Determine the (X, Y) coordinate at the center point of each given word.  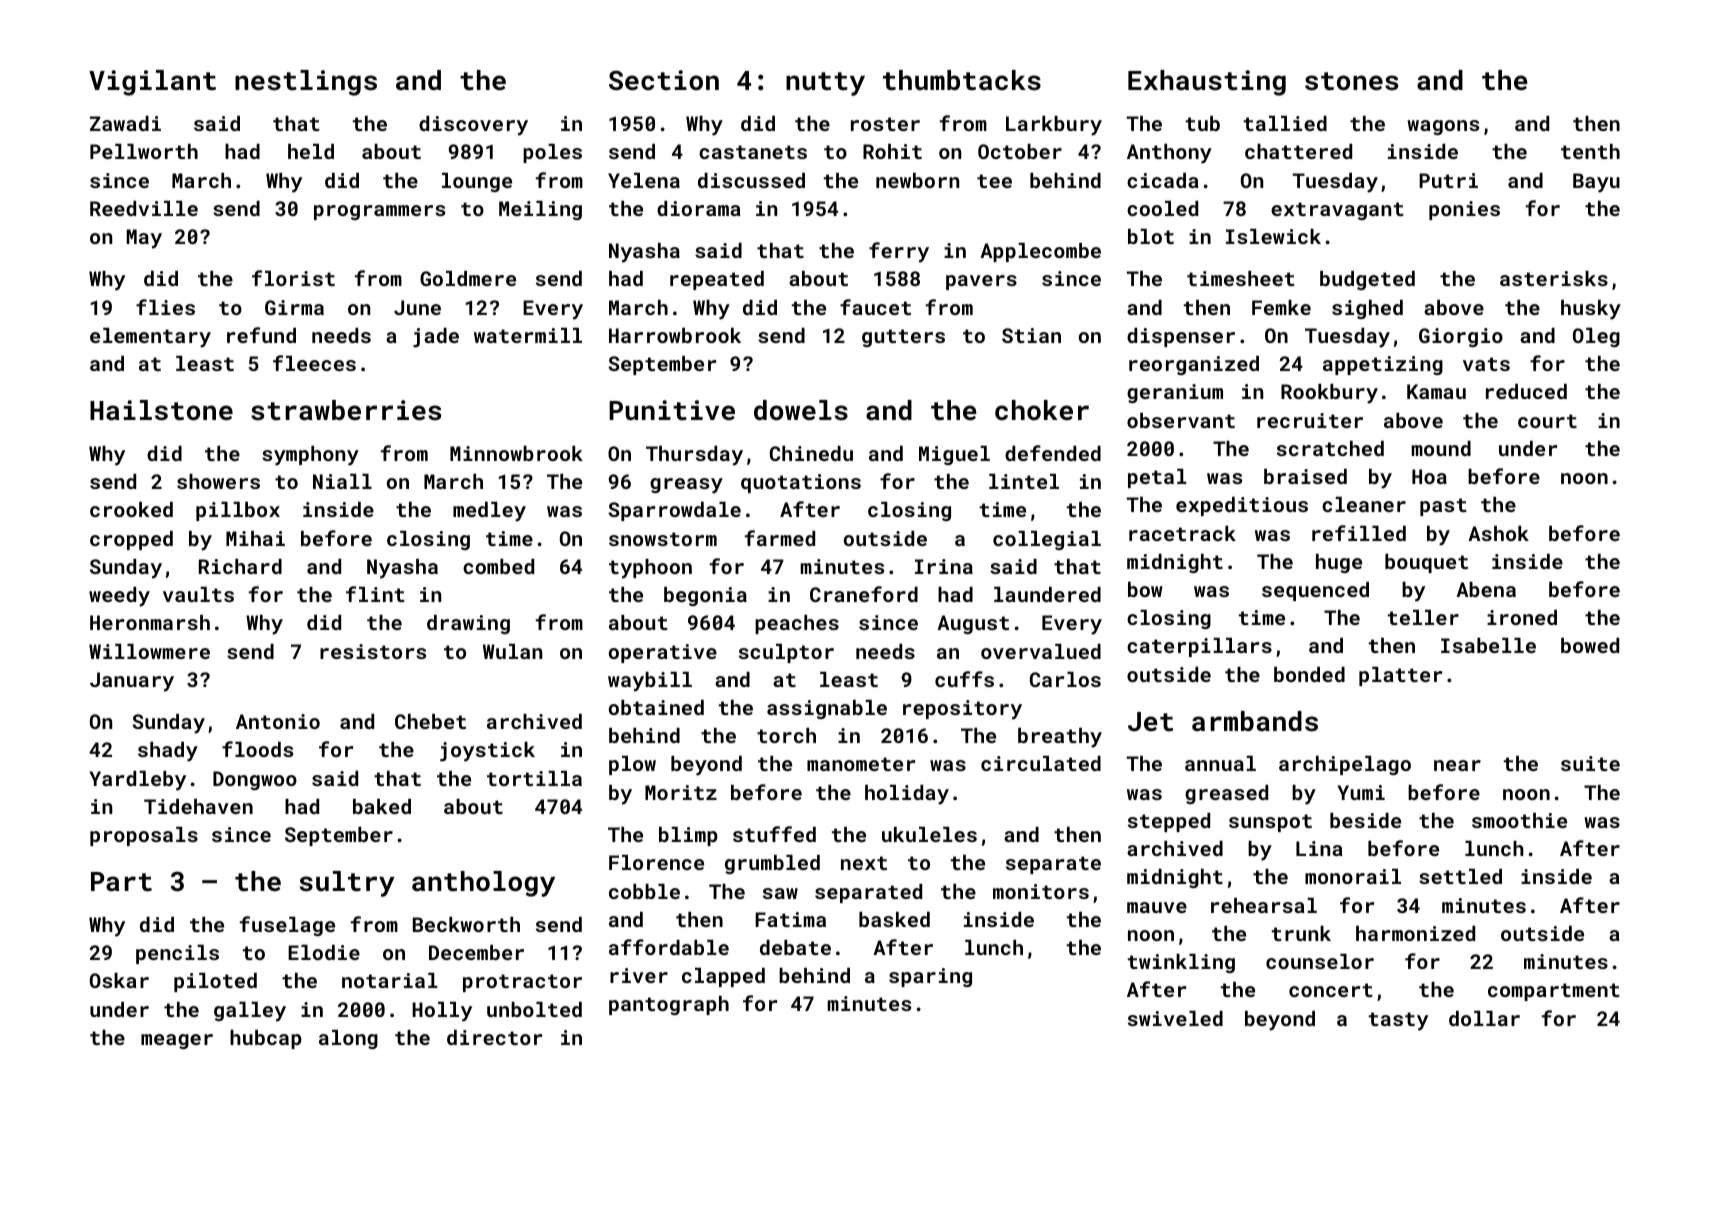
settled (1460, 876)
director (494, 1037)
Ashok (1498, 533)
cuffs (964, 679)
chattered (1298, 151)
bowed (1590, 645)
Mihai (255, 538)
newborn (917, 180)
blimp (688, 836)
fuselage (287, 926)
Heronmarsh (150, 622)
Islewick (1273, 236)
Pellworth (144, 151)
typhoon (650, 569)
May (144, 239)
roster (885, 124)
